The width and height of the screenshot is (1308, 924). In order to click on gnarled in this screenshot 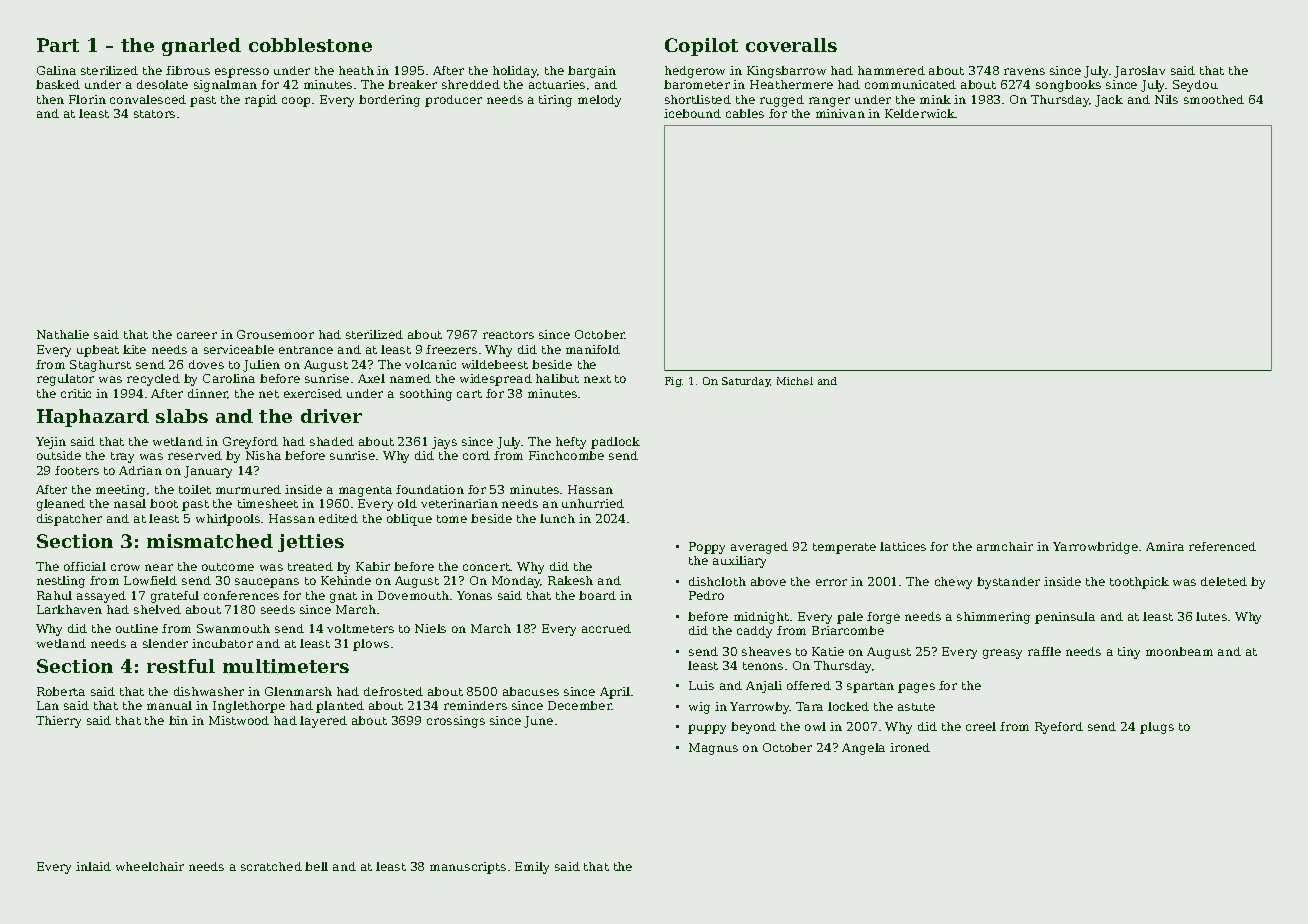, I will do `click(201, 47)`.
